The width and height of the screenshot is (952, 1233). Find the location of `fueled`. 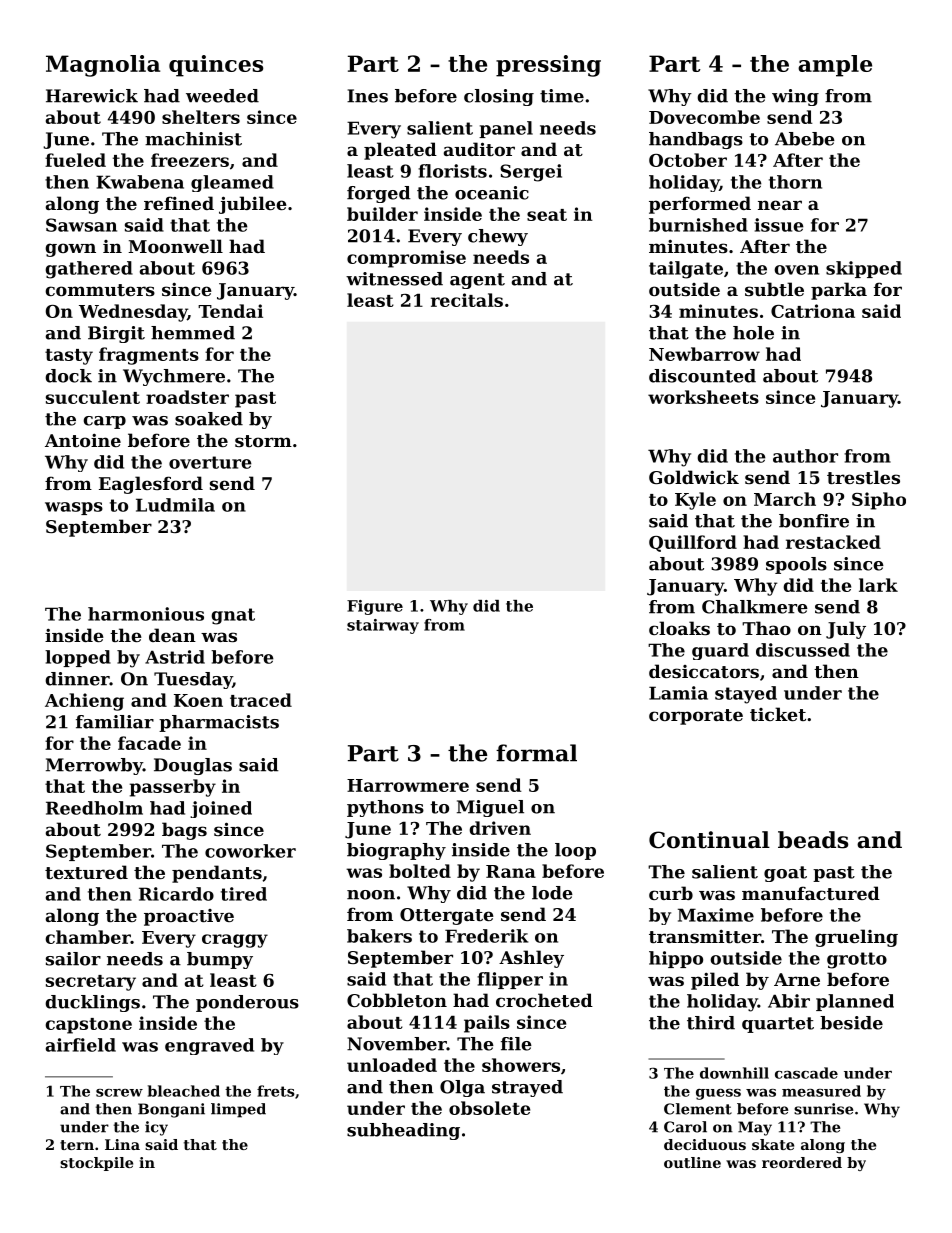

fueled is located at coordinates (75, 160).
